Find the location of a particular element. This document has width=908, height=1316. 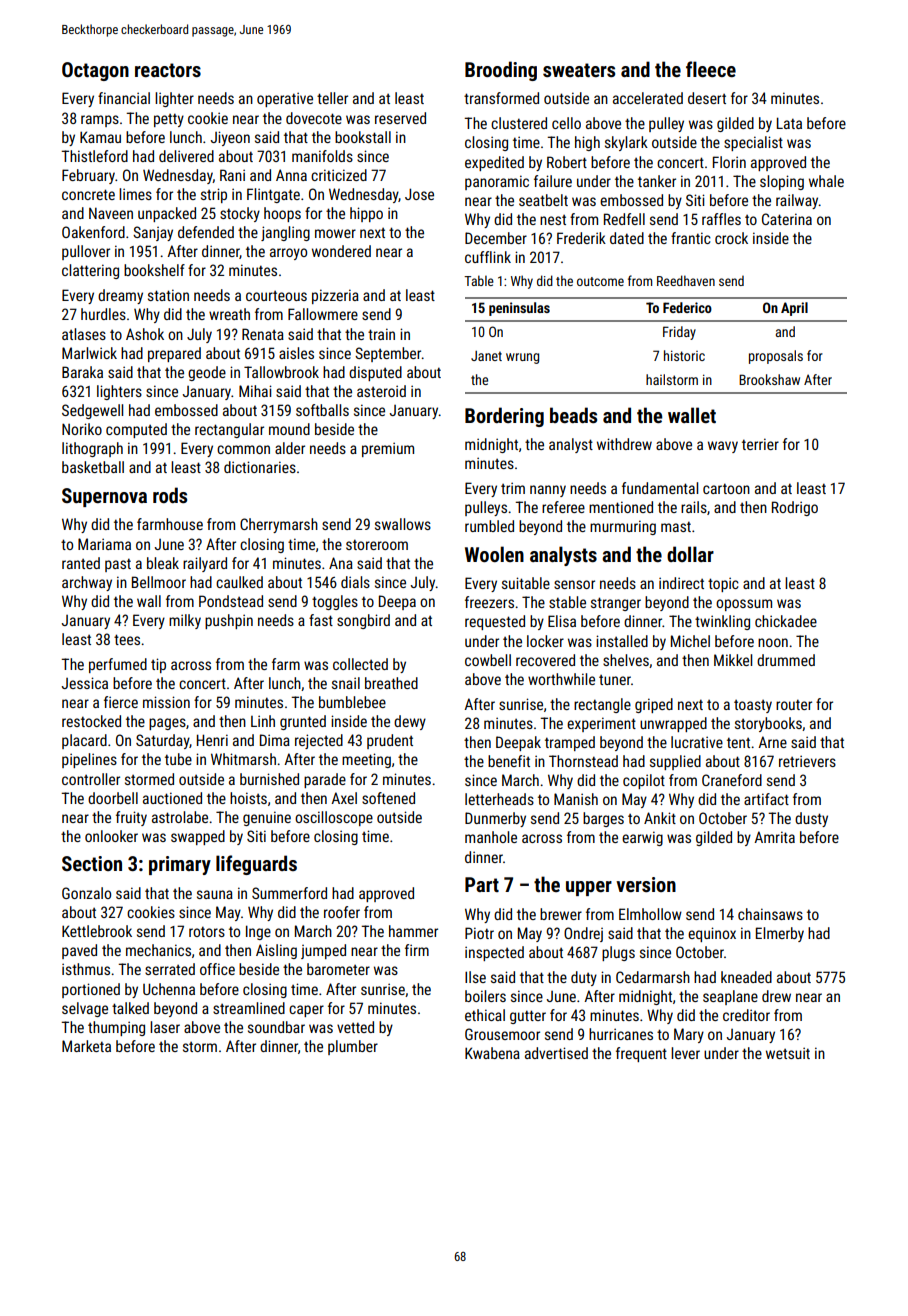

storybooks is located at coordinates (768, 724).
